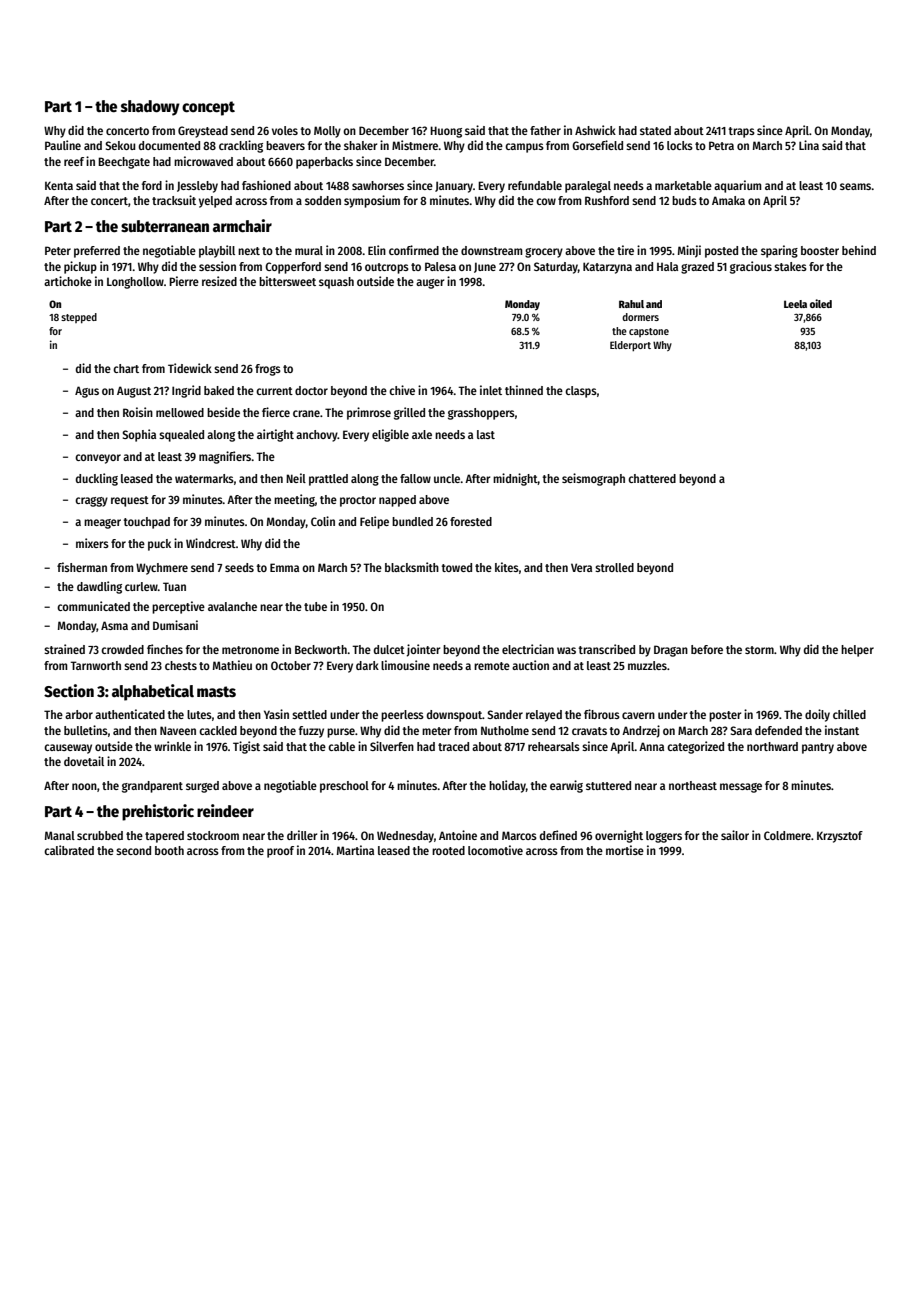 This image has height=1308, width=924. I want to click on watermarks, so click(204, 478).
